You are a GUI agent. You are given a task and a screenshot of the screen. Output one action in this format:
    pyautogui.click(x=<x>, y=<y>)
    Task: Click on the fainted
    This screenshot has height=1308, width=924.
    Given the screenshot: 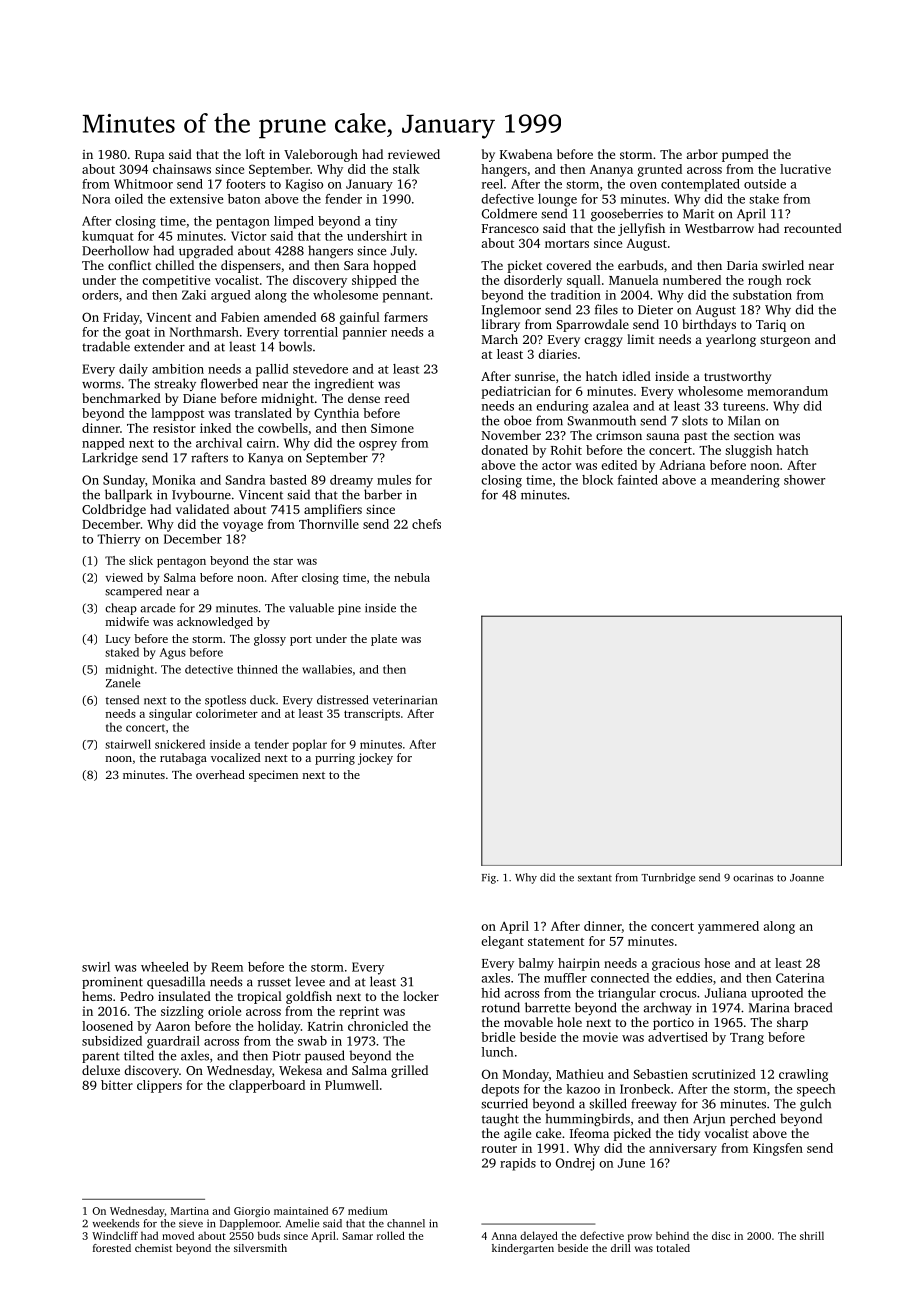 What is the action you would take?
    pyautogui.click(x=638, y=480)
